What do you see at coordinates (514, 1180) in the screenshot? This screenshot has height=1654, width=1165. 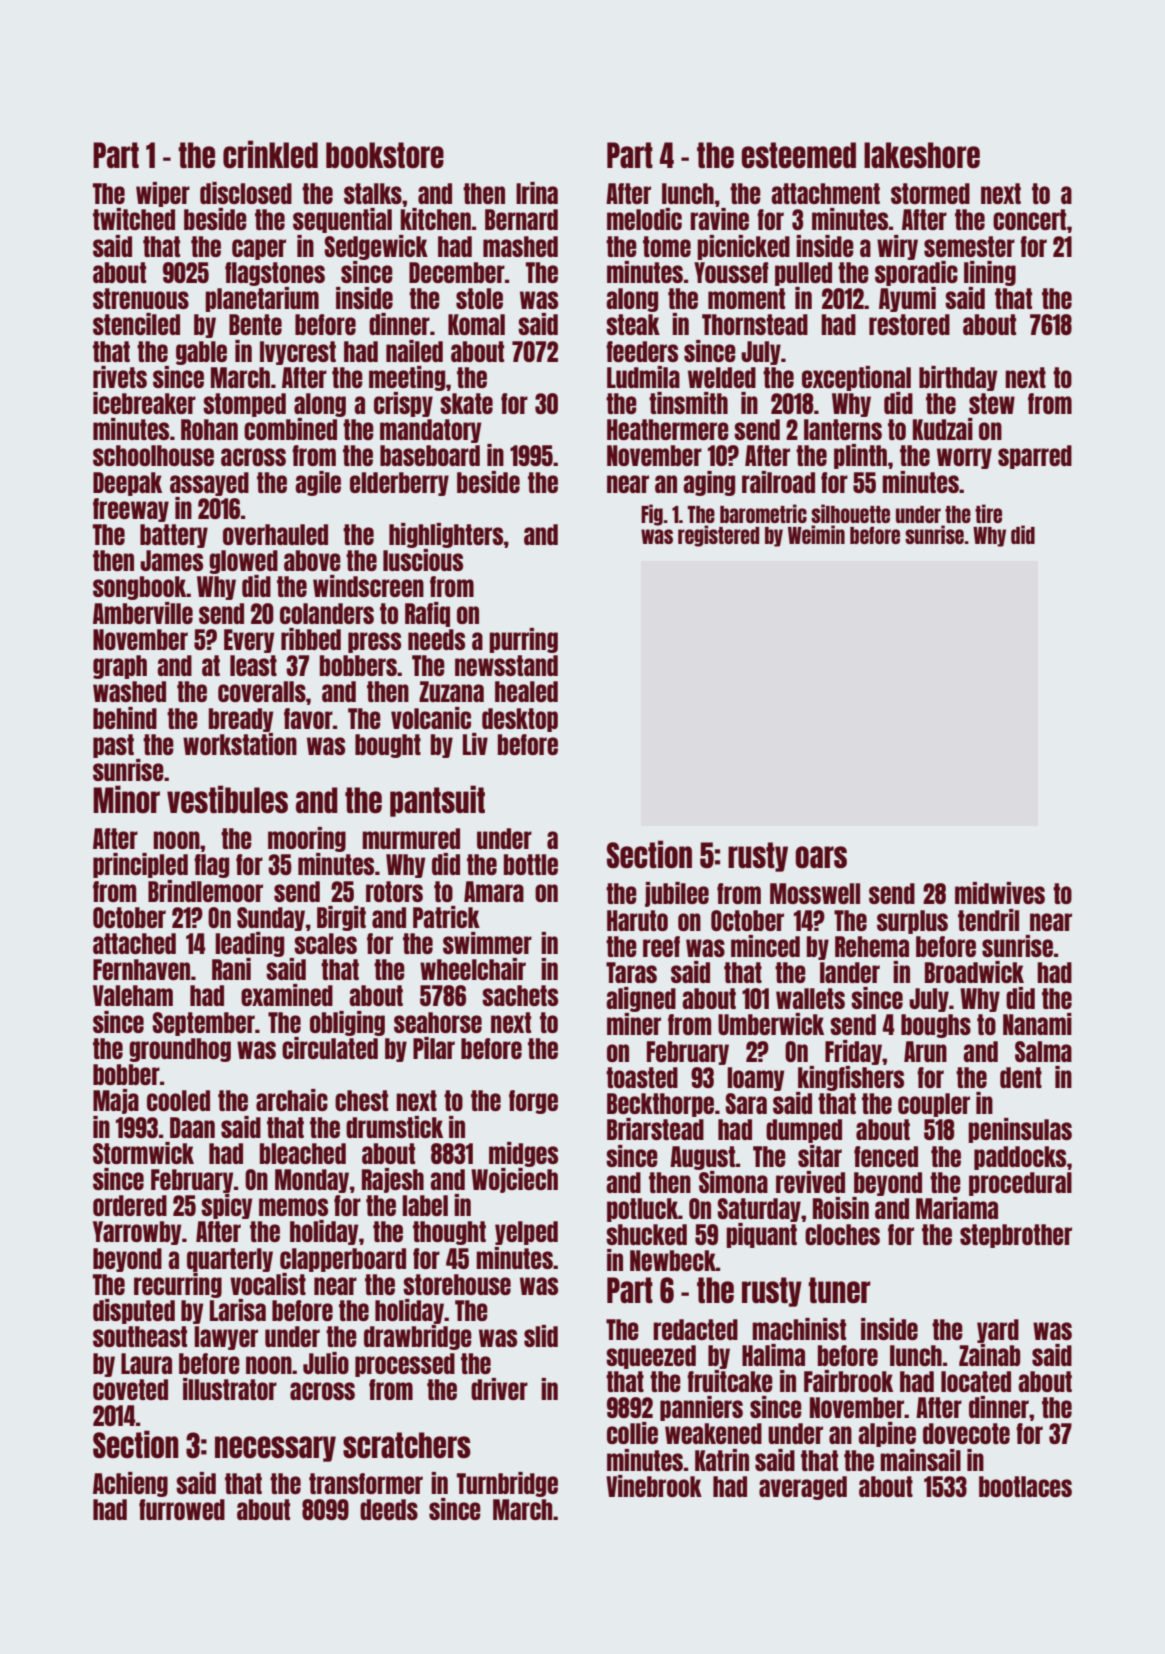 I see `Wojciech` at bounding box center [514, 1180].
